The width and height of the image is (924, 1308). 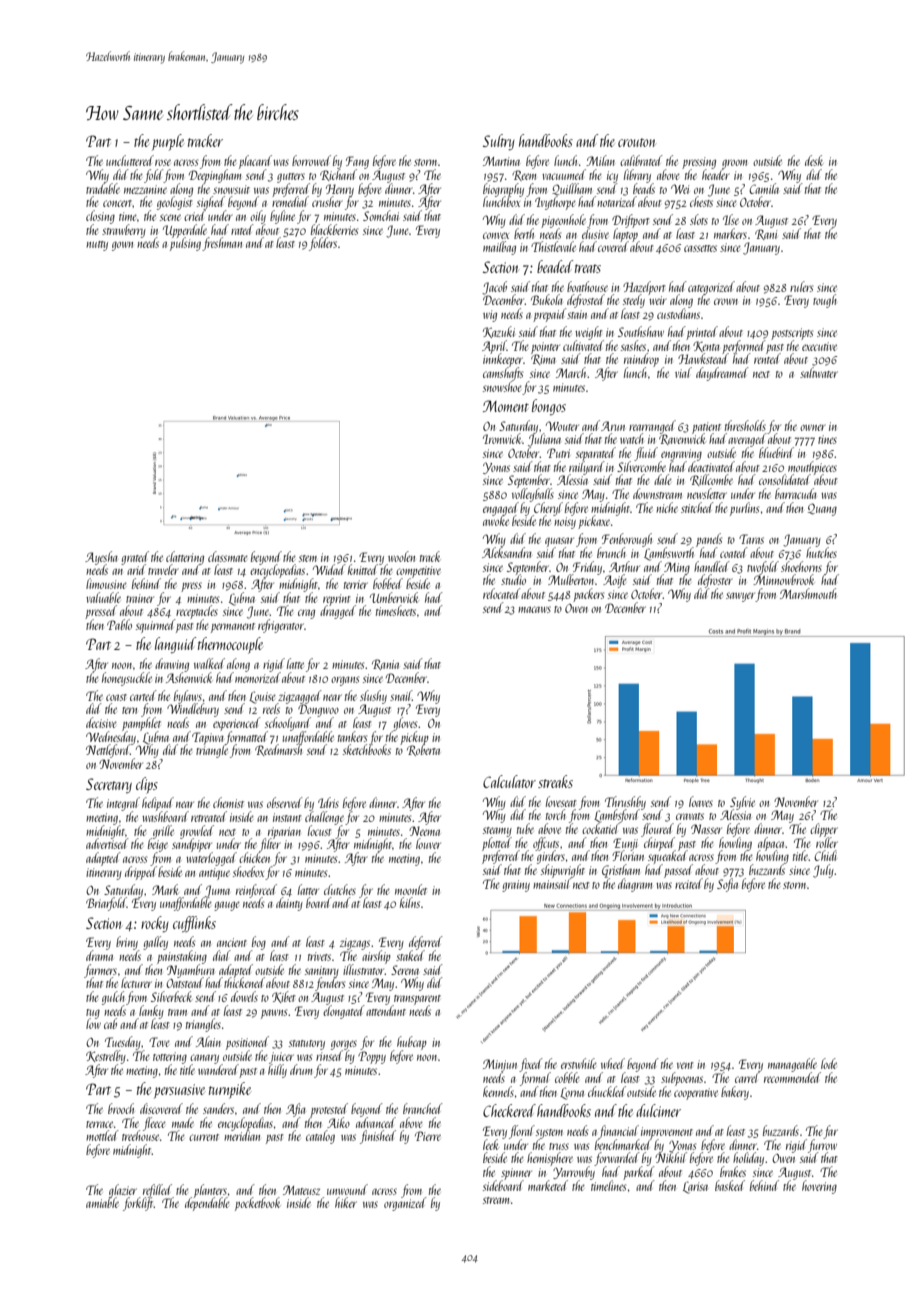 I want to click on forklift, so click(x=138, y=1204).
